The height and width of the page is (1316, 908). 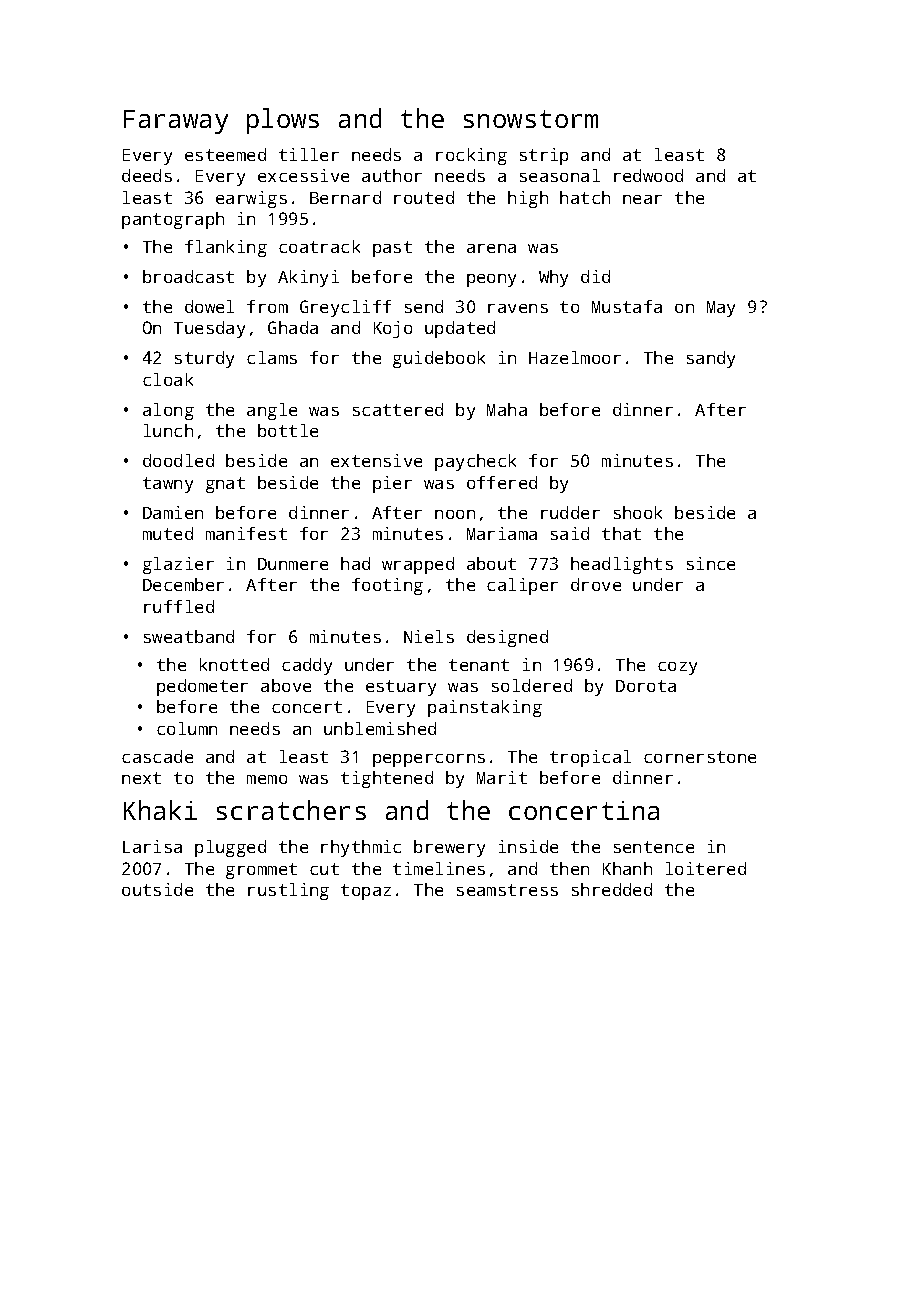 I want to click on topaz, so click(x=366, y=892).
